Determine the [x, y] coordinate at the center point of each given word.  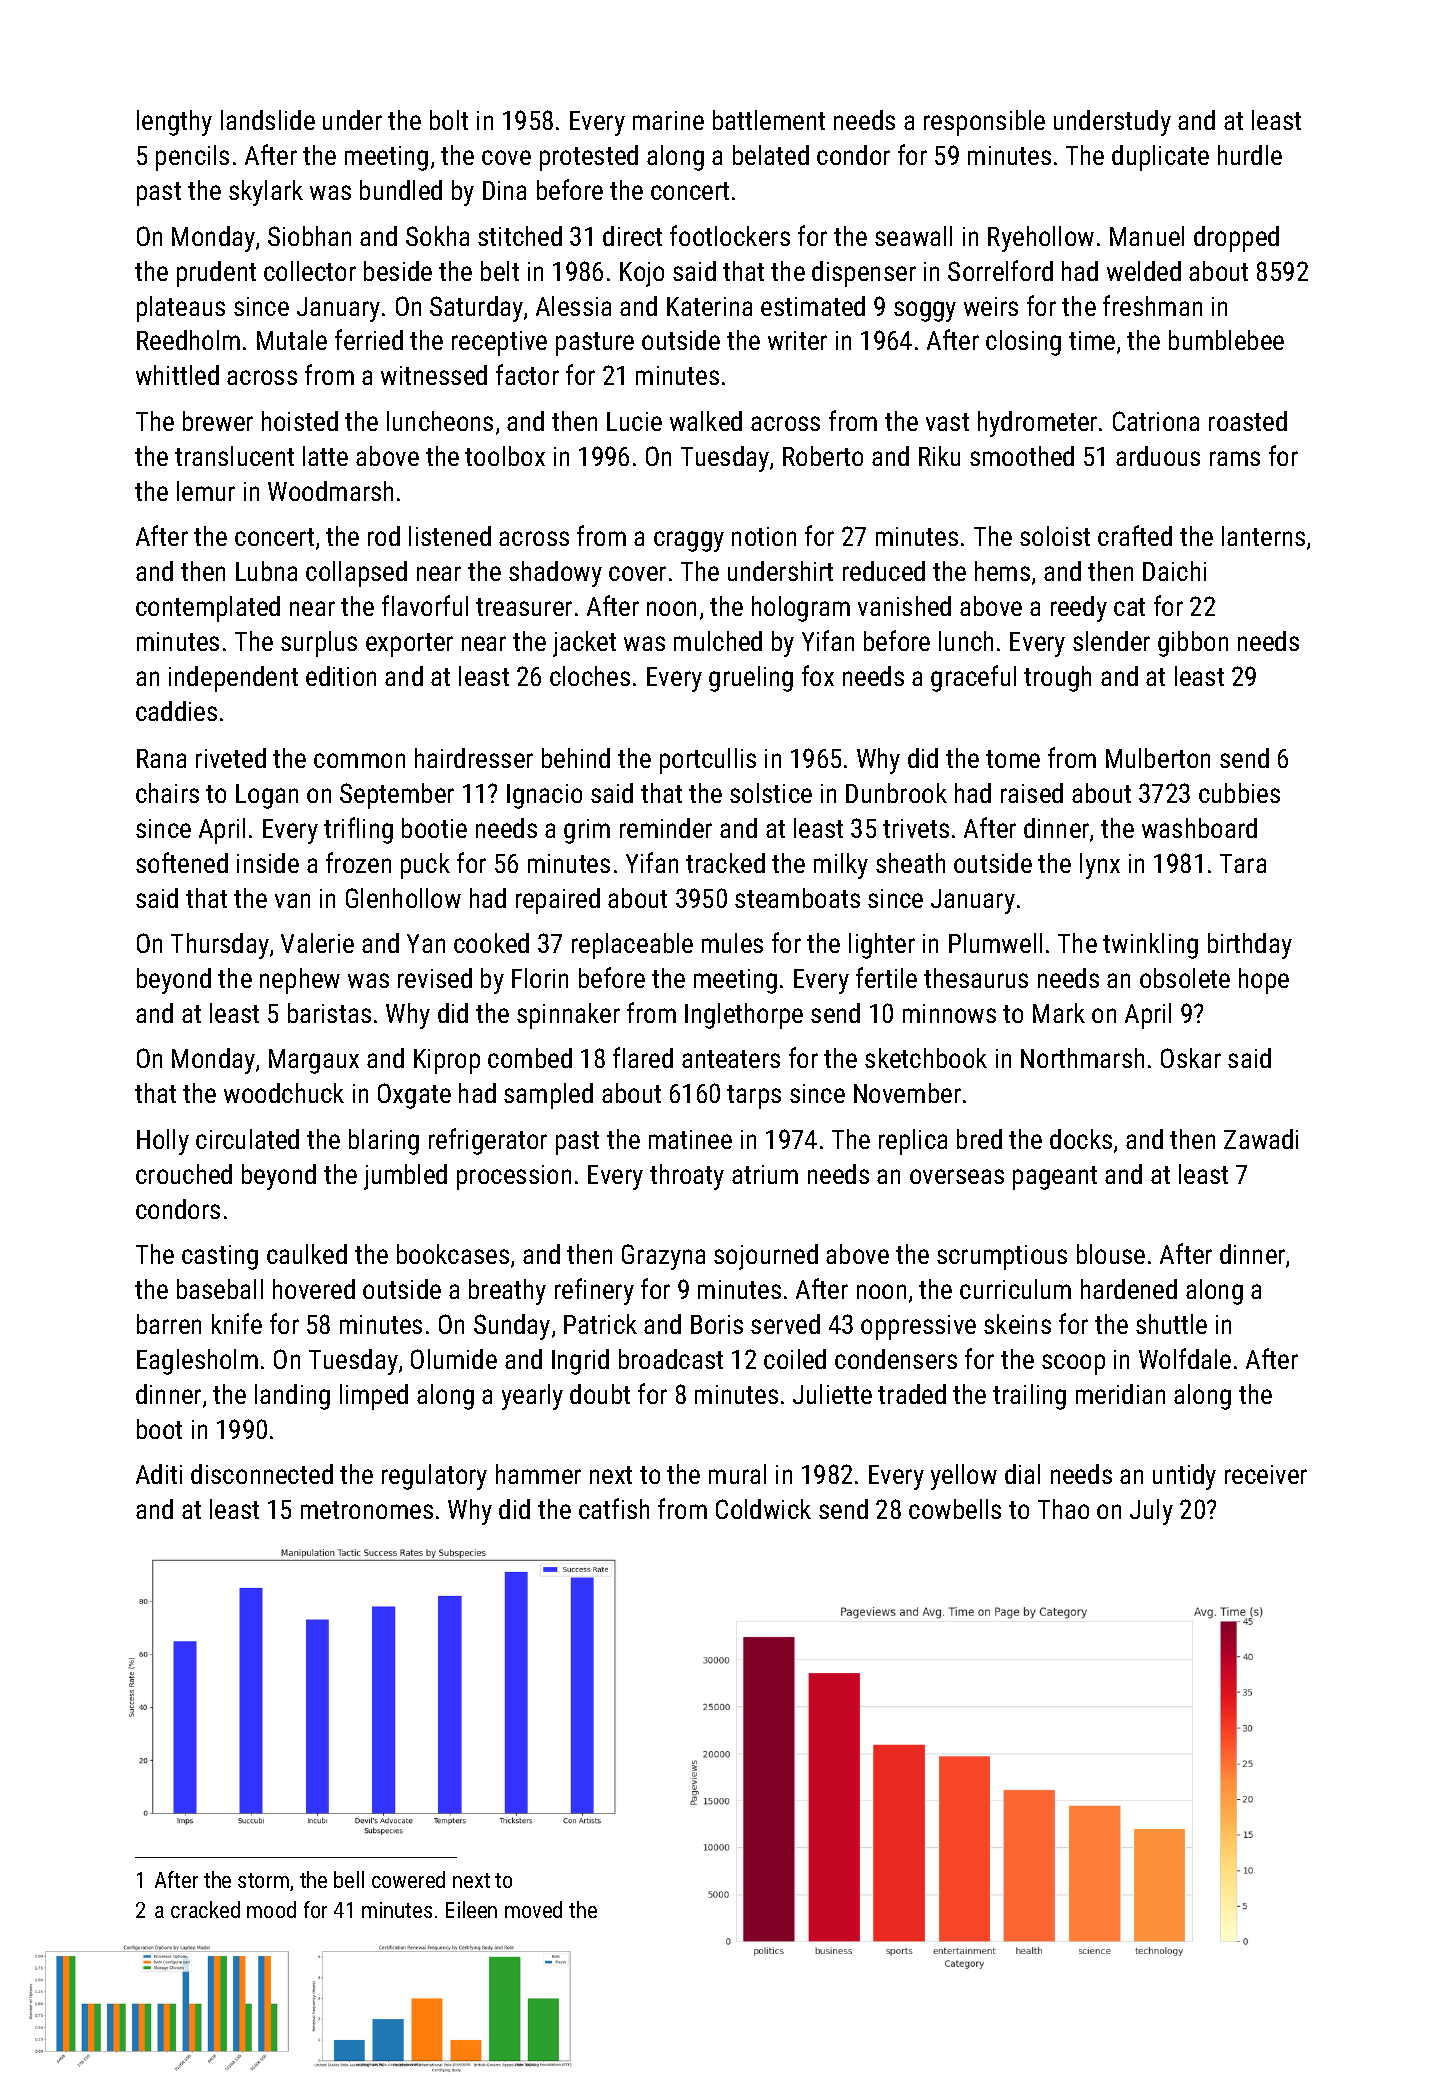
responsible [984, 123]
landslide [268, 120]
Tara [1243, 863]
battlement [769, 120]
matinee [690, 1139]
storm [263, 1880]
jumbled [405, 1177]
